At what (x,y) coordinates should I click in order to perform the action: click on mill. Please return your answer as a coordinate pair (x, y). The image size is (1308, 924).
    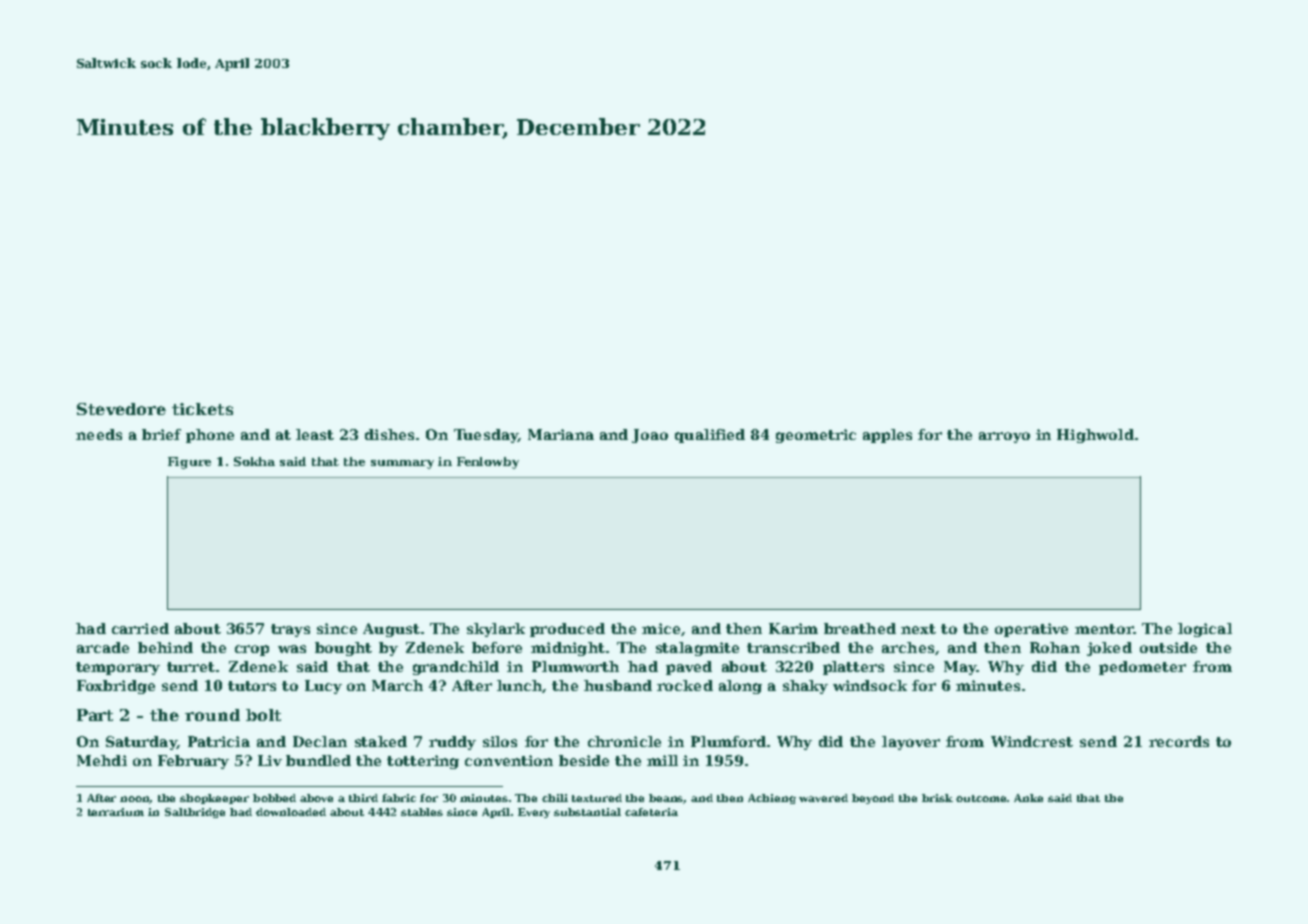
    Looking at the image, I should click on (662, 760).
